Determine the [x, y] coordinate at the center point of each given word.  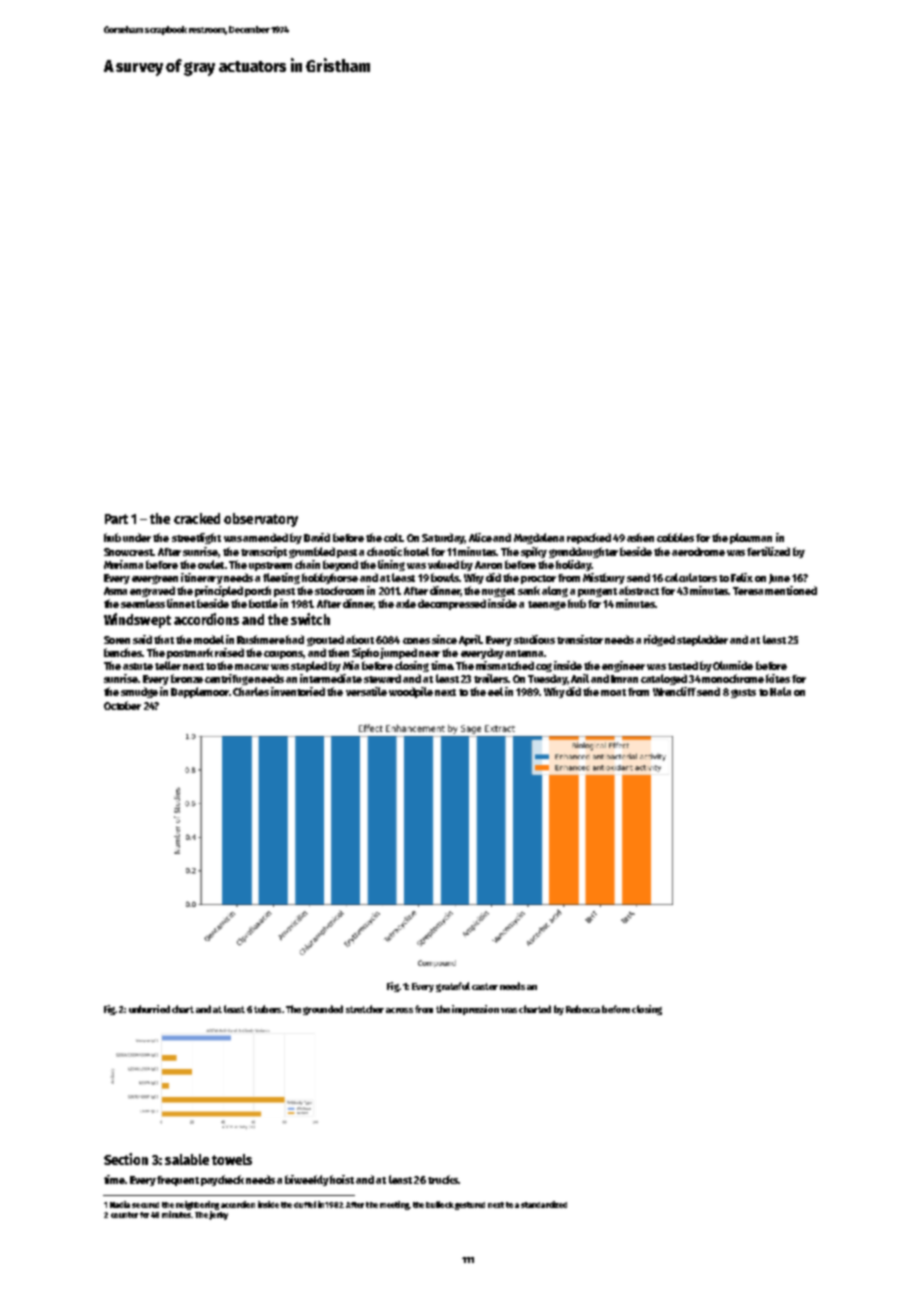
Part [116, 519]
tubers [267, 1009]
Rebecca [583, 1009]
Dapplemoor [200, 692]
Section [126, 1159]
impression [475, 1010]
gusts [743, 693]
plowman [751, 538]
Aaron [488, 565]
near [429, 654]
